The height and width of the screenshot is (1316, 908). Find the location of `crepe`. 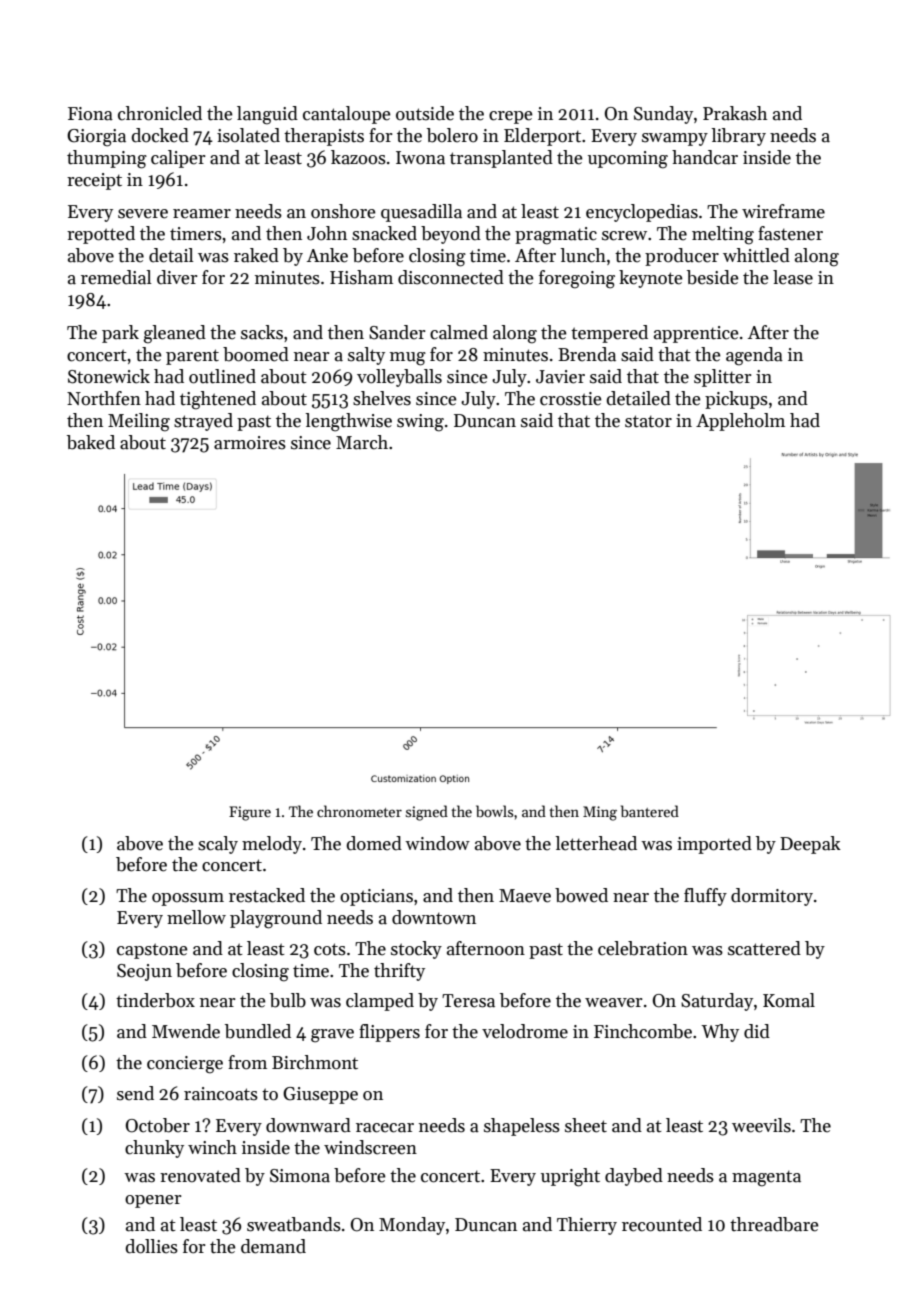

crepe is located at coordinates (511, 117).
